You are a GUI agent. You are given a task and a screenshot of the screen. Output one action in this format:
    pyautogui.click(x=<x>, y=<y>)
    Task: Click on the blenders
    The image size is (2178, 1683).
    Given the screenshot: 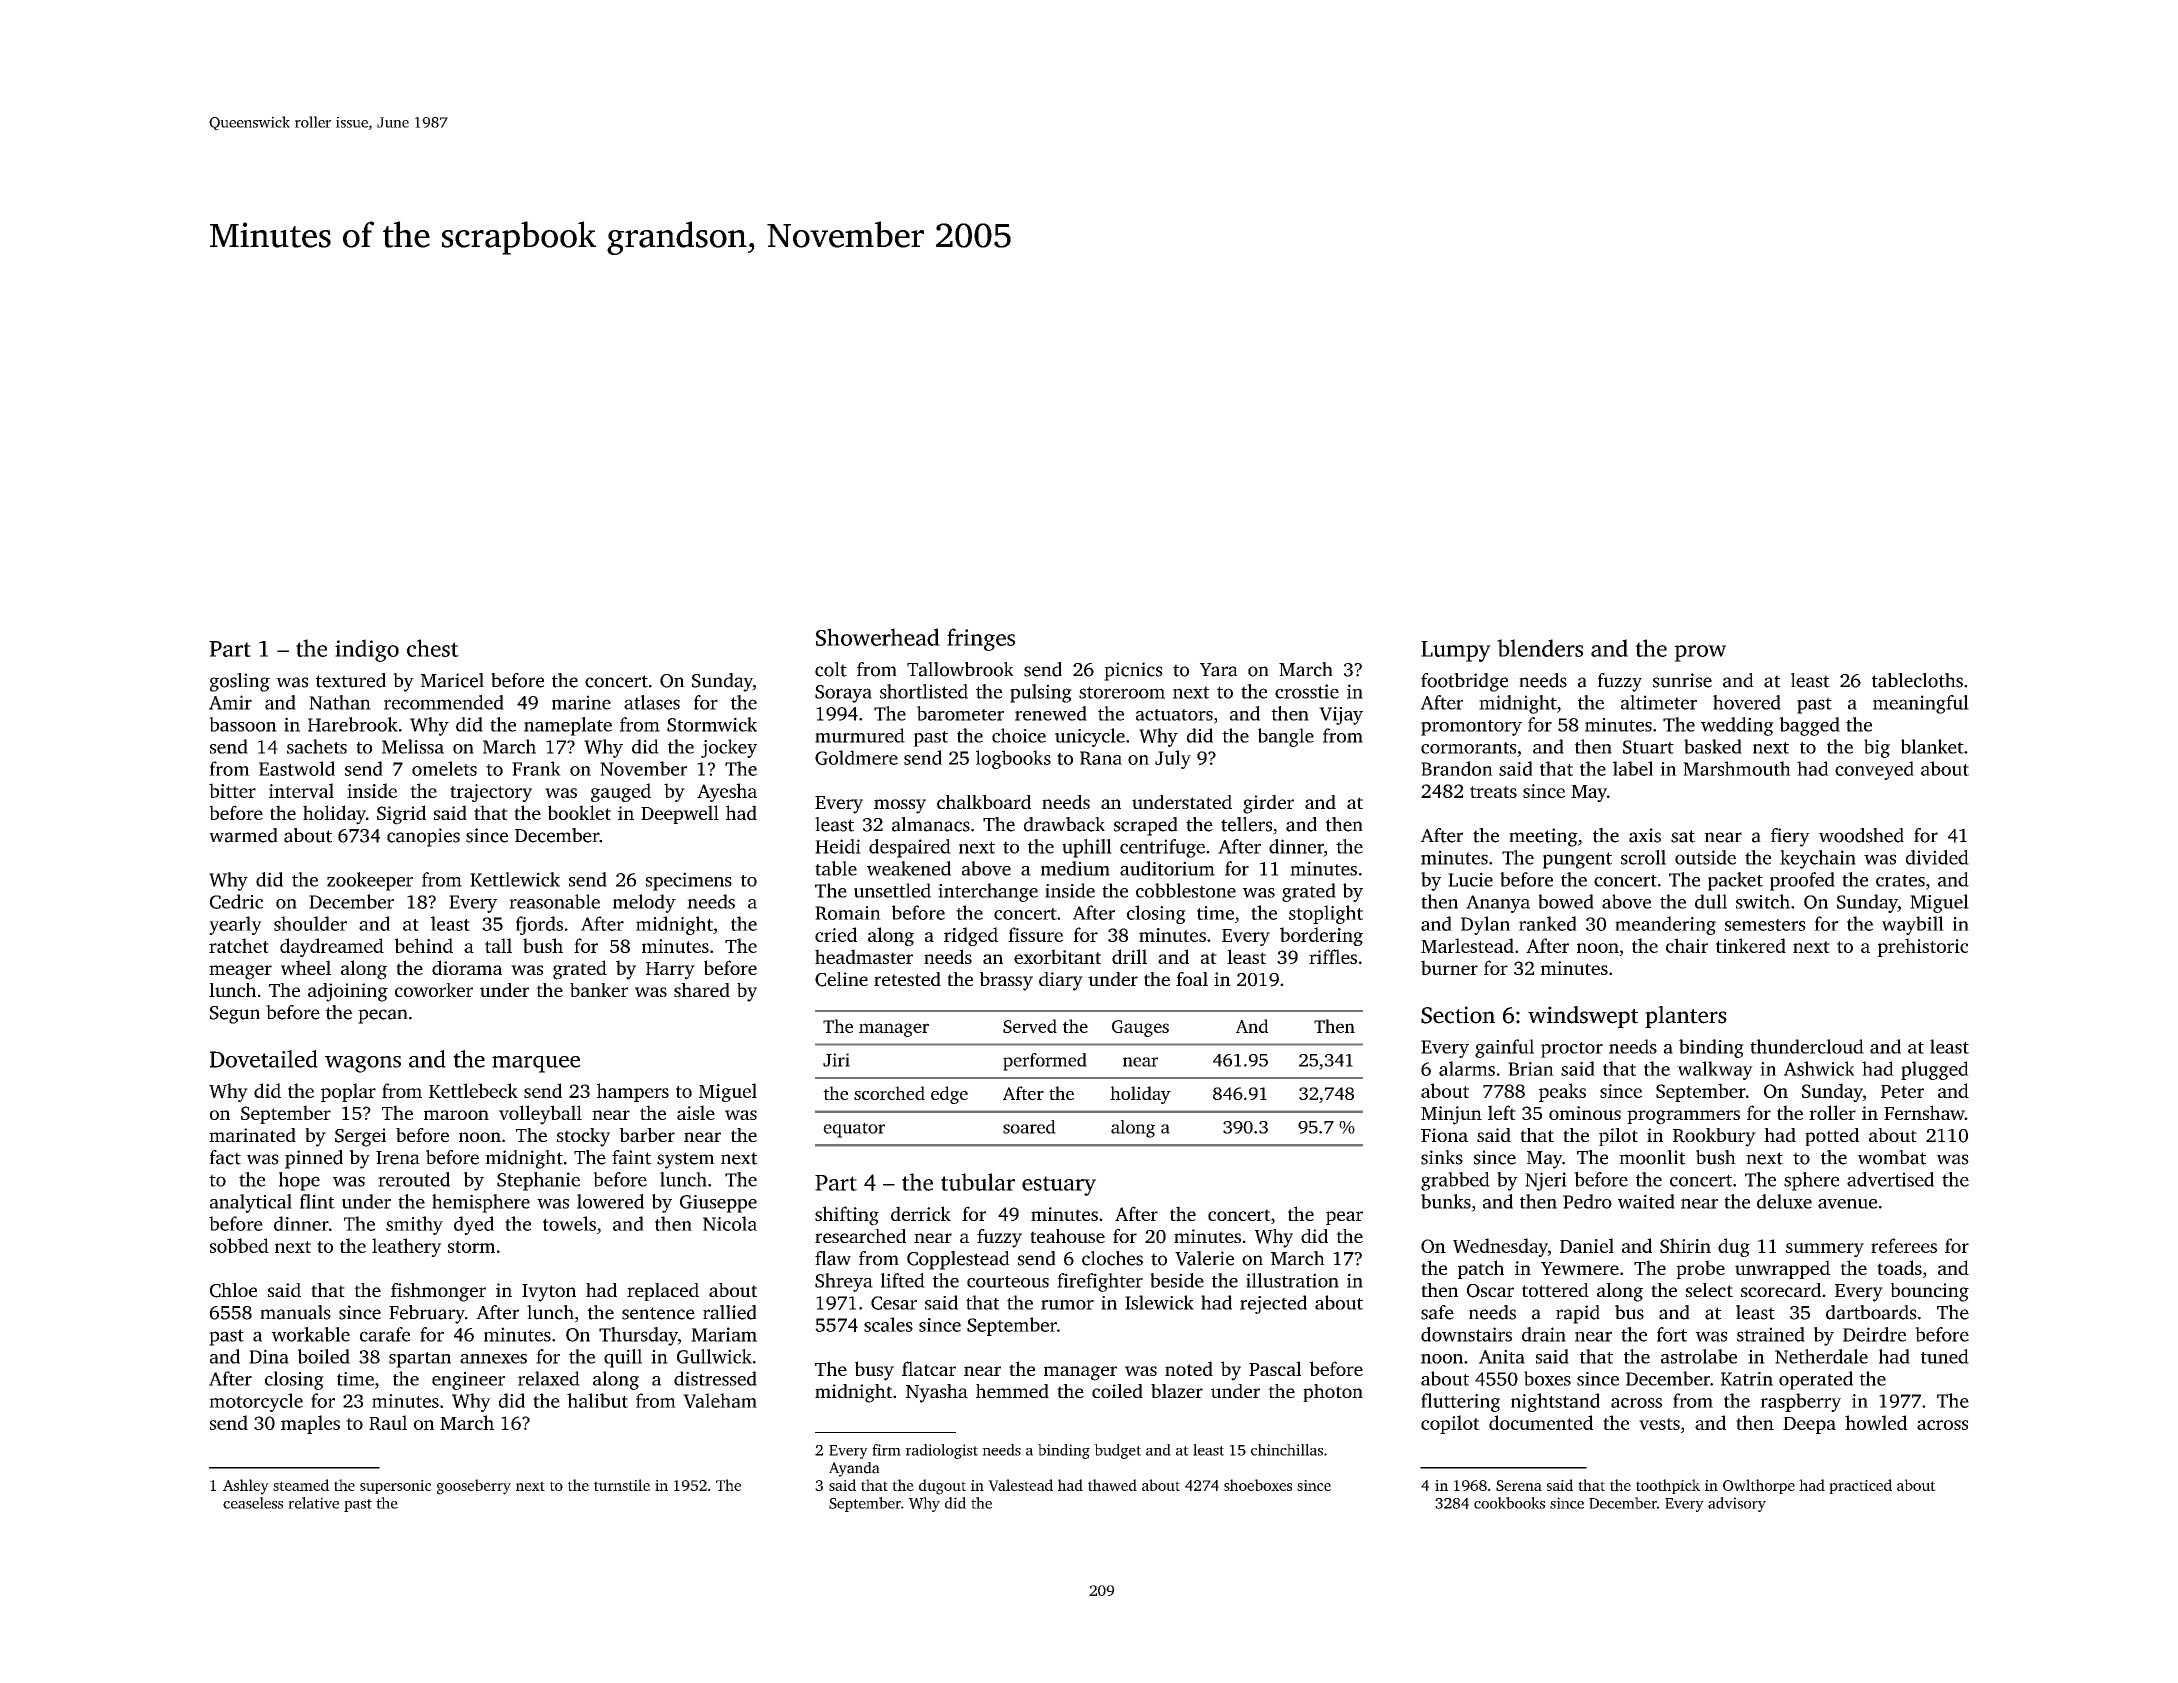 What is the action you would take?
    pyautogui.click(x=1540, y=648)
